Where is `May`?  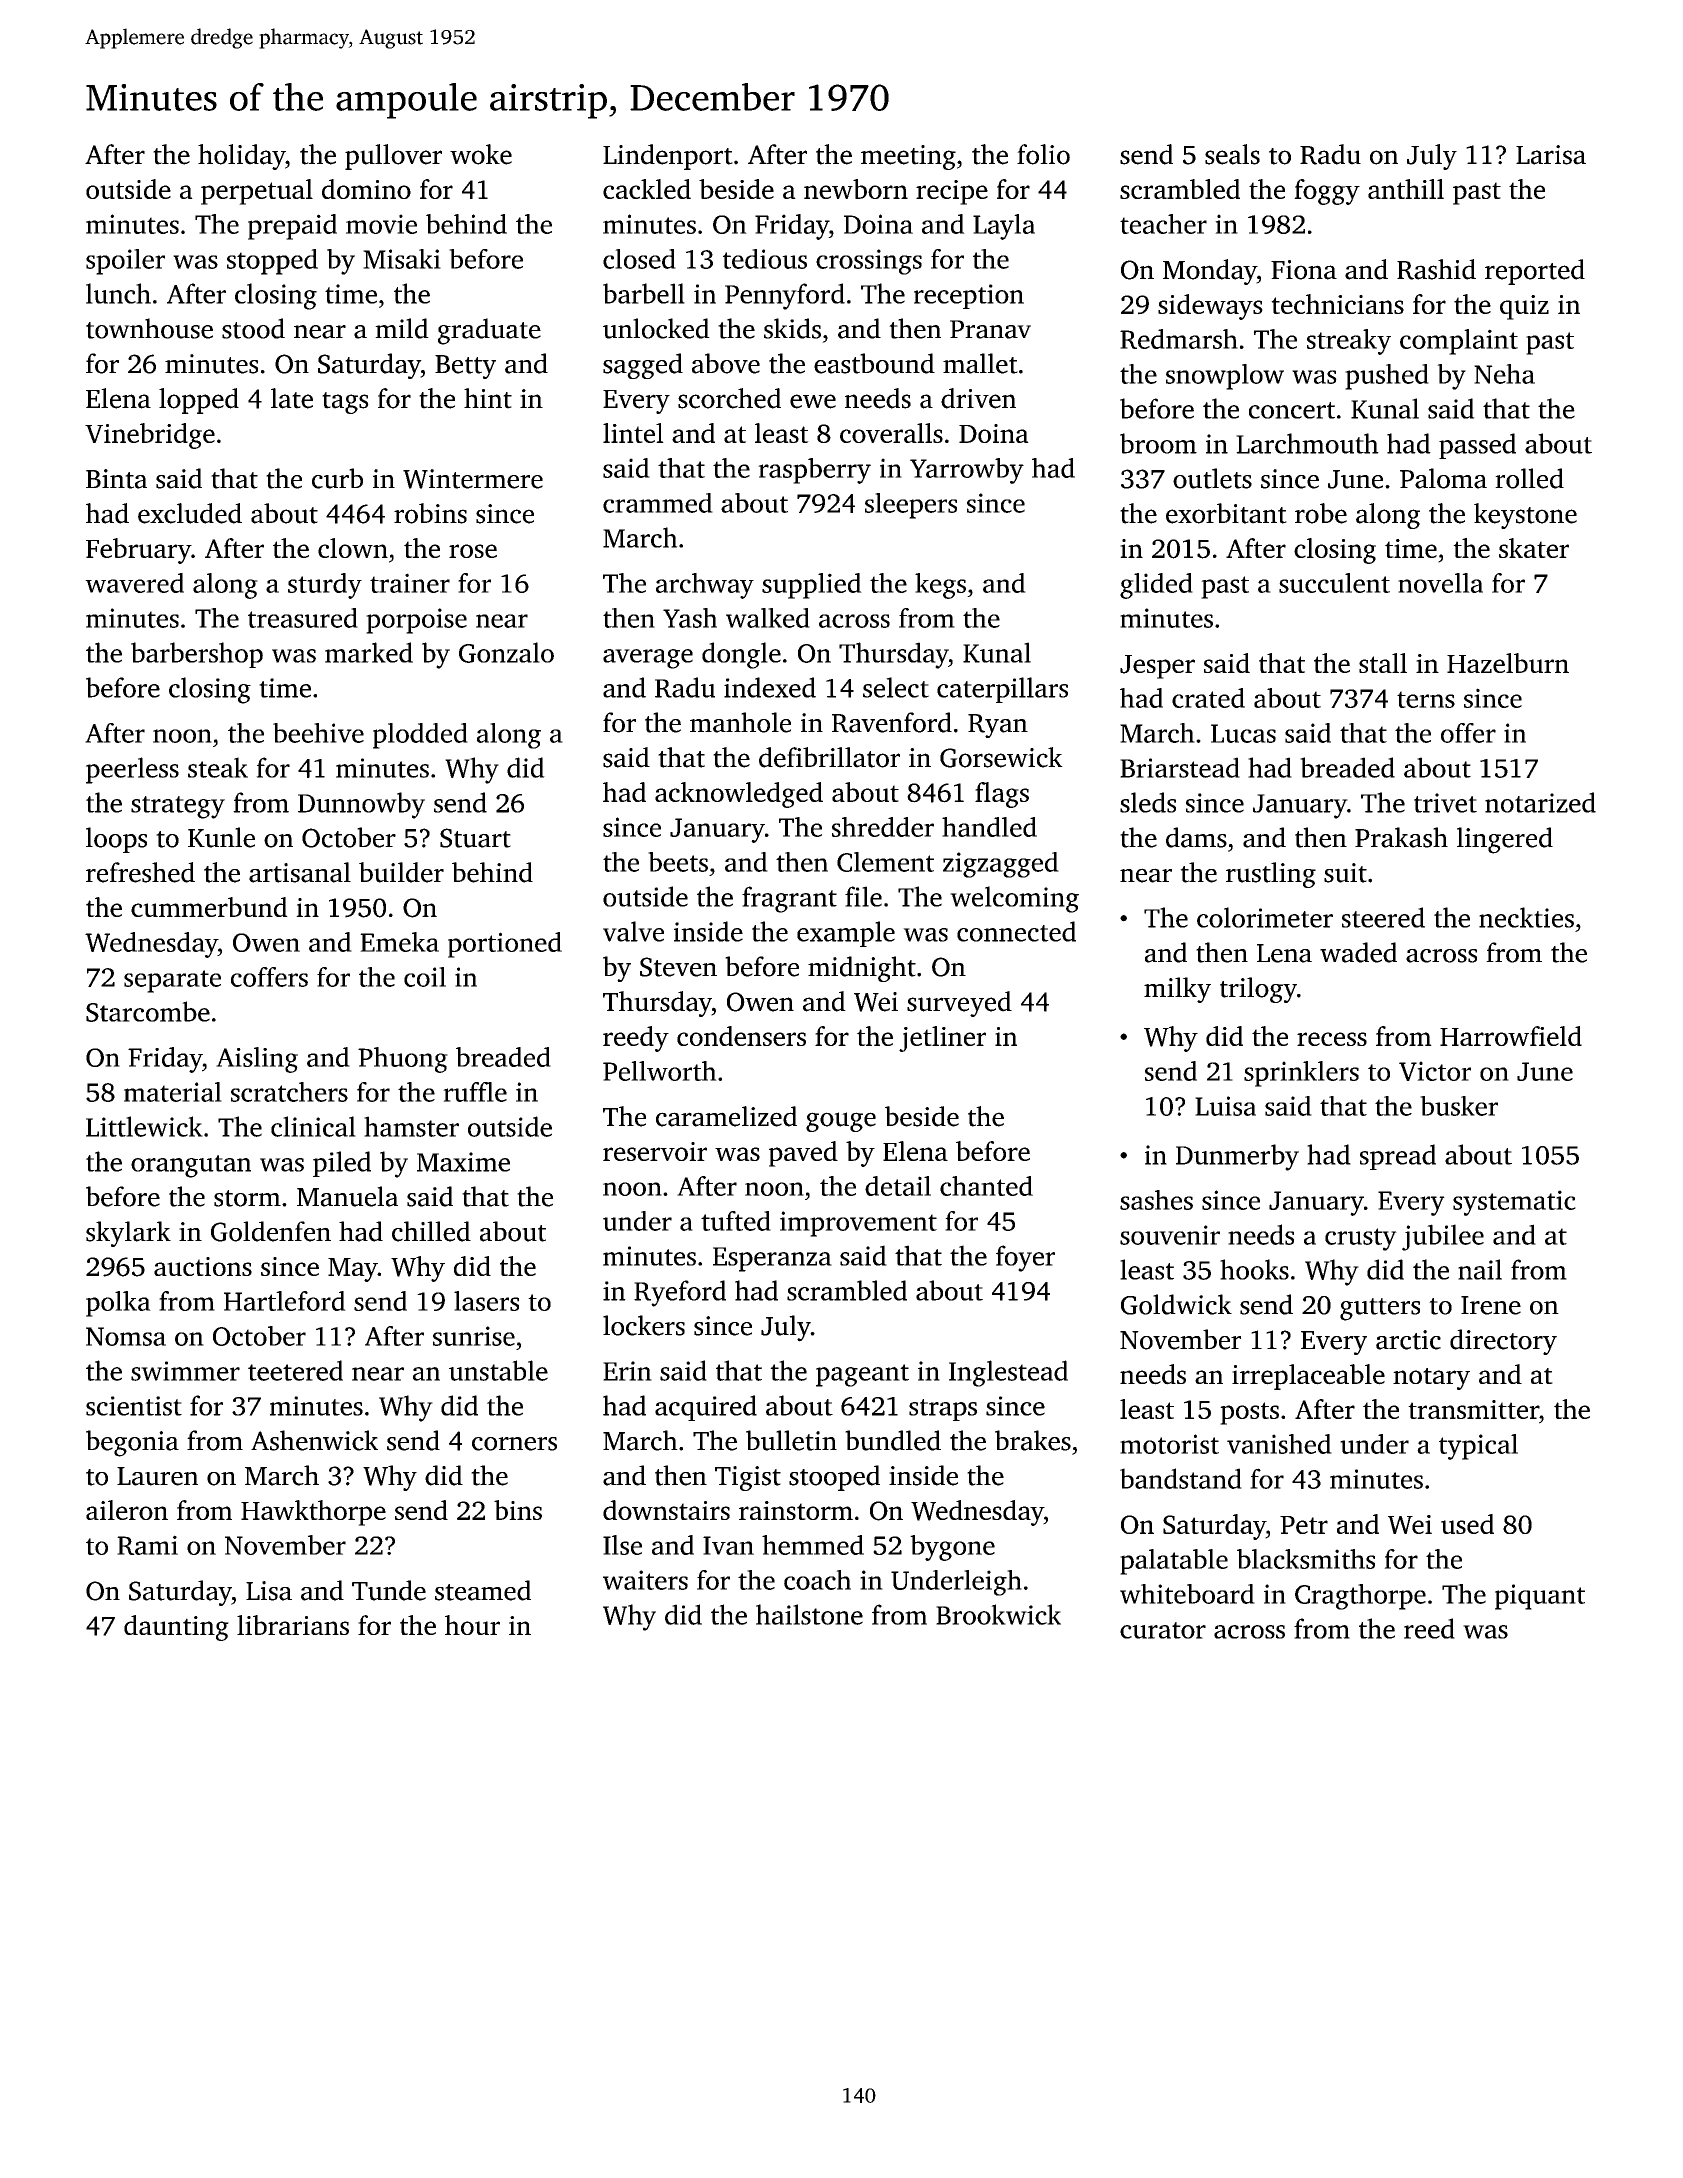
May is located at coordinates (353, 1270).
